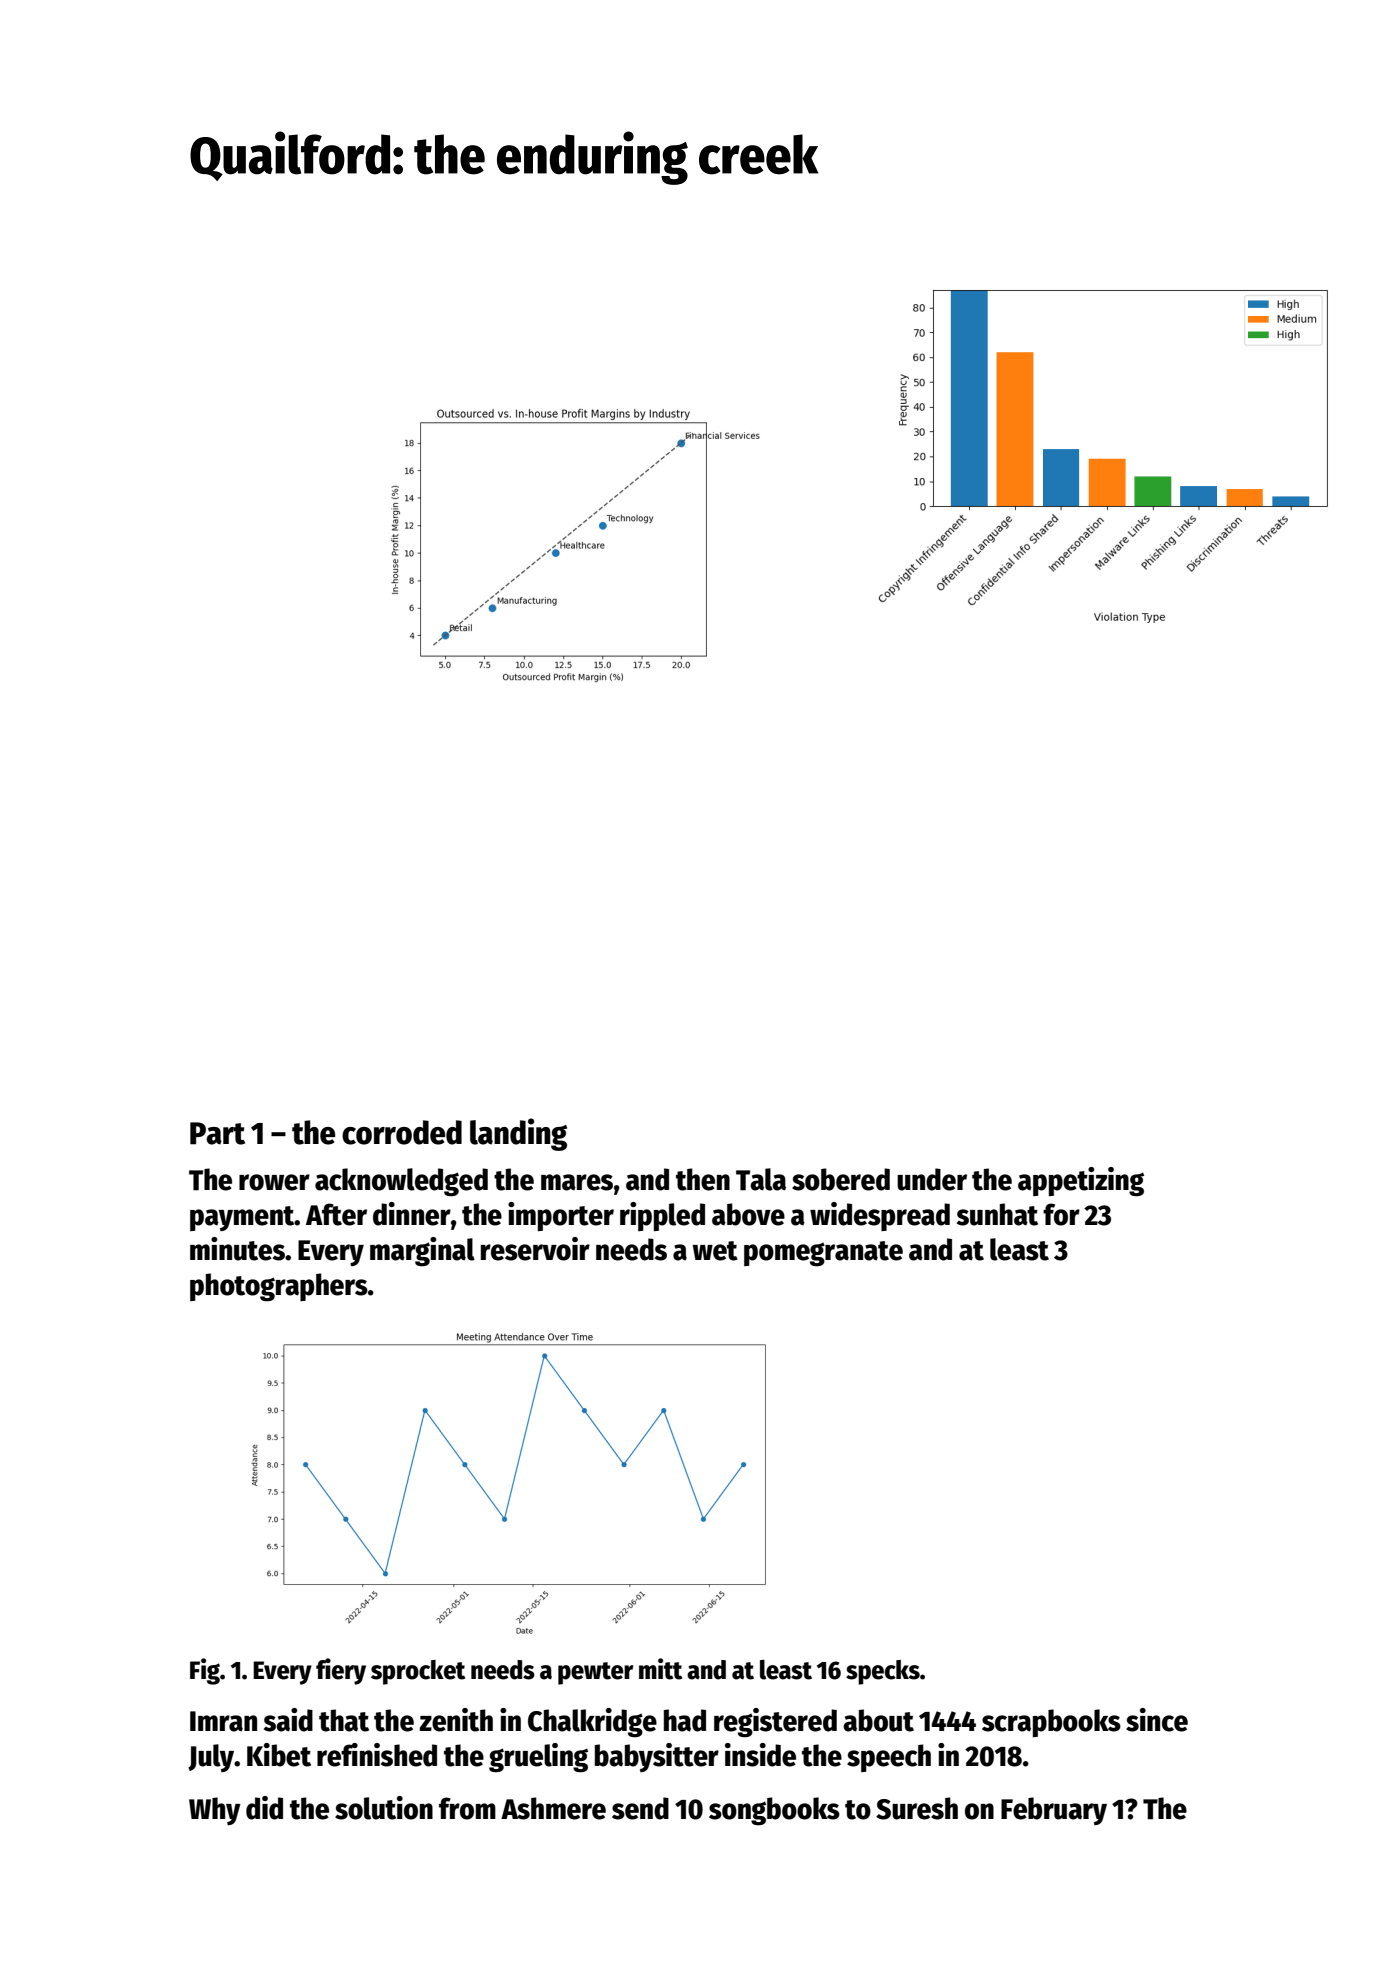 This document has height=1969, width=1386. I want to click on scrapbooks, so click(1051, 1723).
